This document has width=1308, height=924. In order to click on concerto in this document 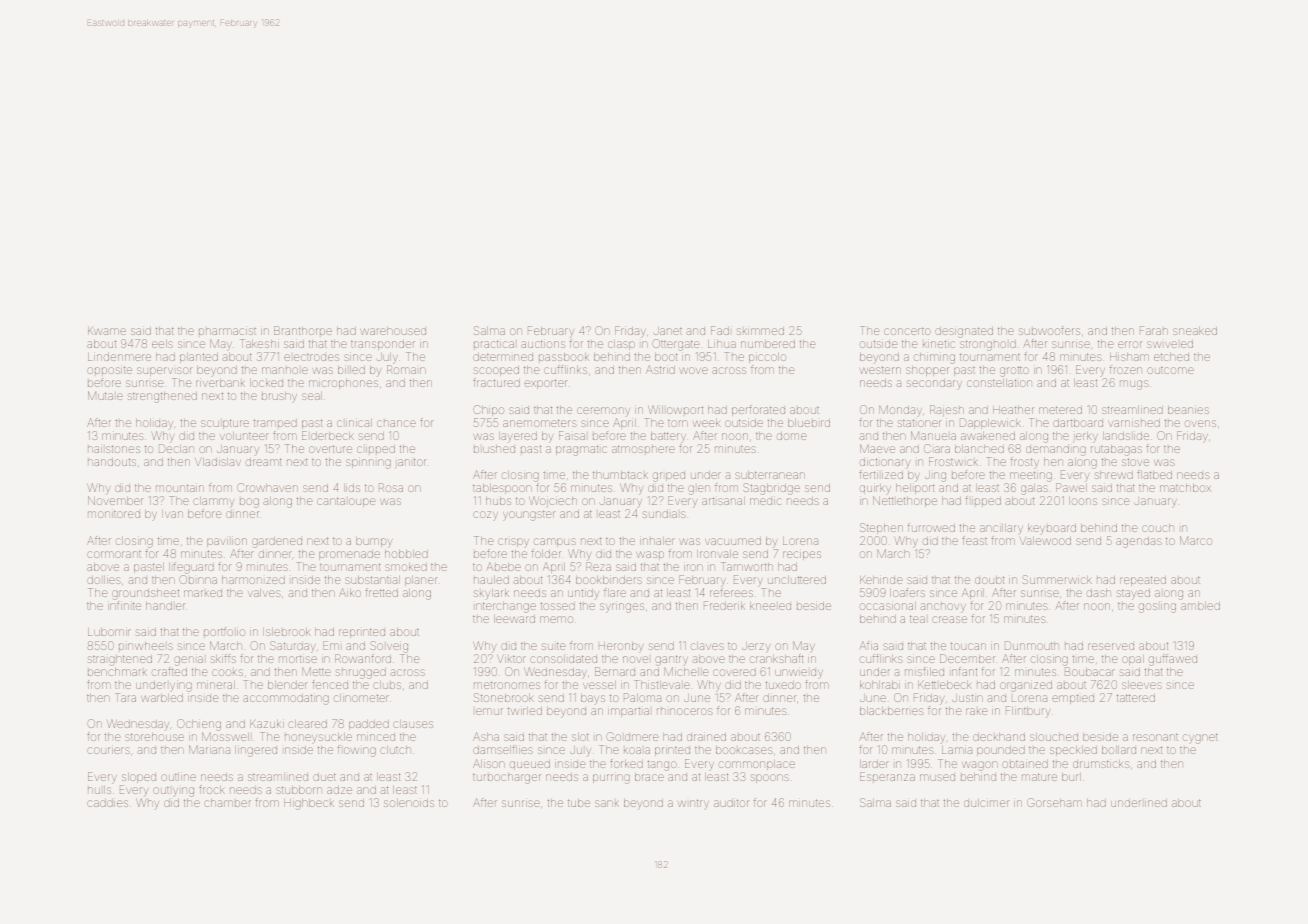, I will do `click(907, 331)`.
